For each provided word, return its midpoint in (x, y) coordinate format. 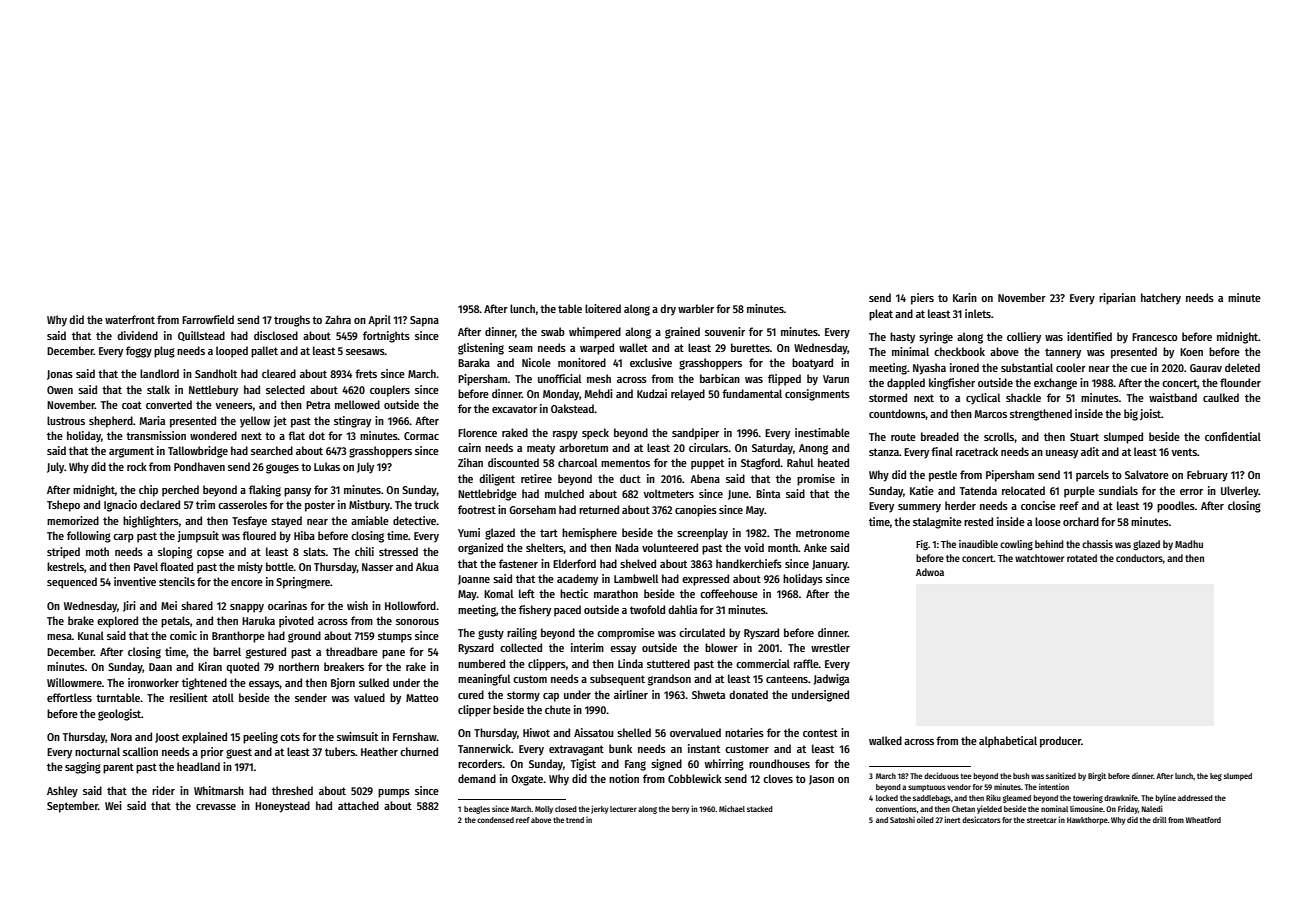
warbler (696, 308)
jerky (600, 809)
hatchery (1161, 299)
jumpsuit (198, 537)
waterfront (130, 319)
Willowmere (74, 682)
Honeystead (282, 807)
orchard (1081, 521)
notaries (744, 732)
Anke (815, 547)
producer (1060, 742)
